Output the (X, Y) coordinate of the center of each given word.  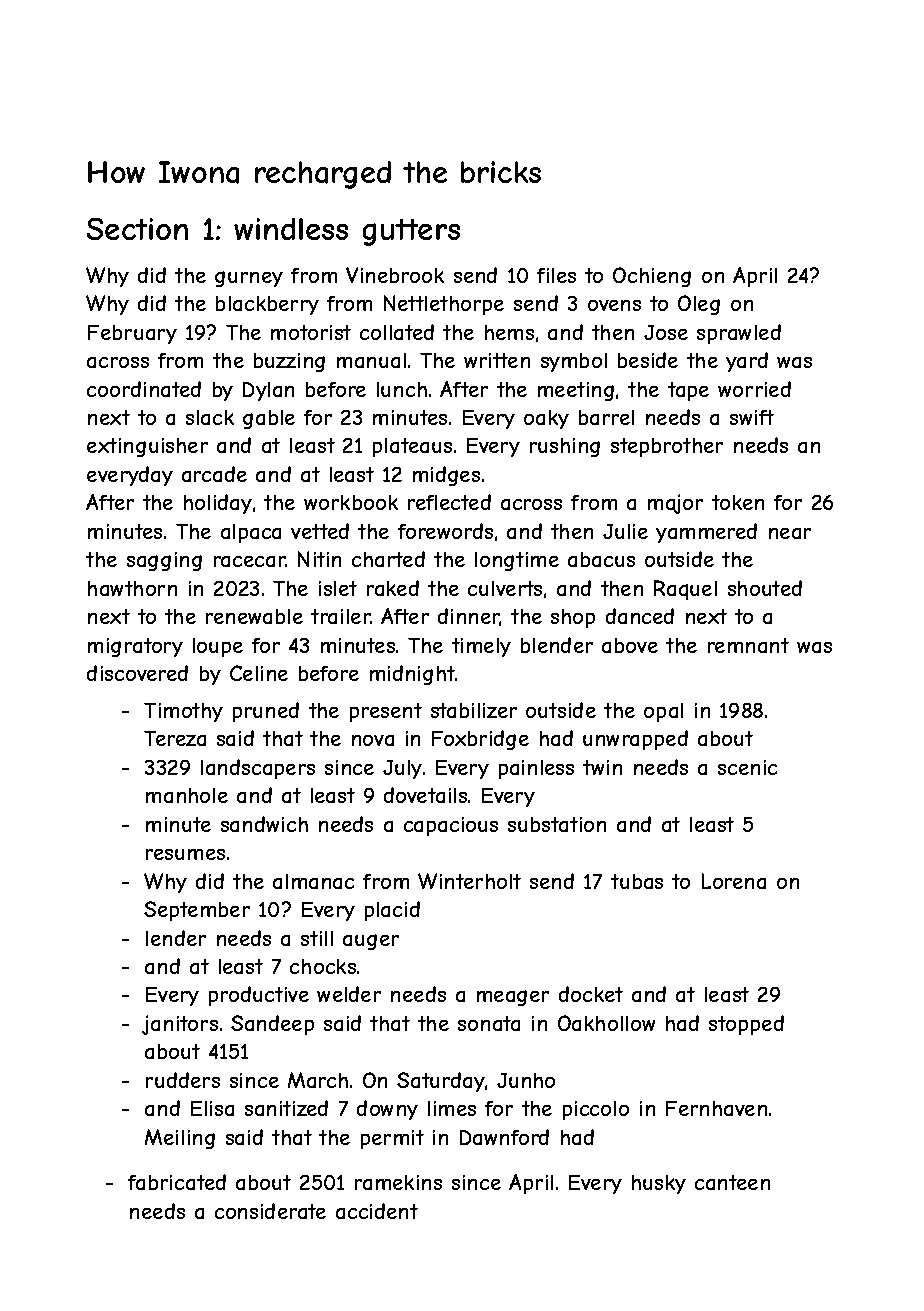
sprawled (739, 334)
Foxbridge (480, 740)
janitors (180, 1025)
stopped (746, 1025)
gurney (249, 279)
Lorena (734, 881)
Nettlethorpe (444, 305)
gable (269, 419)
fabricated (177, 1182)
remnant (748, 645)
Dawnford (504, 1137)
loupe (218, 647)
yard (747, 362)
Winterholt (469, 881)
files (556, 275)
